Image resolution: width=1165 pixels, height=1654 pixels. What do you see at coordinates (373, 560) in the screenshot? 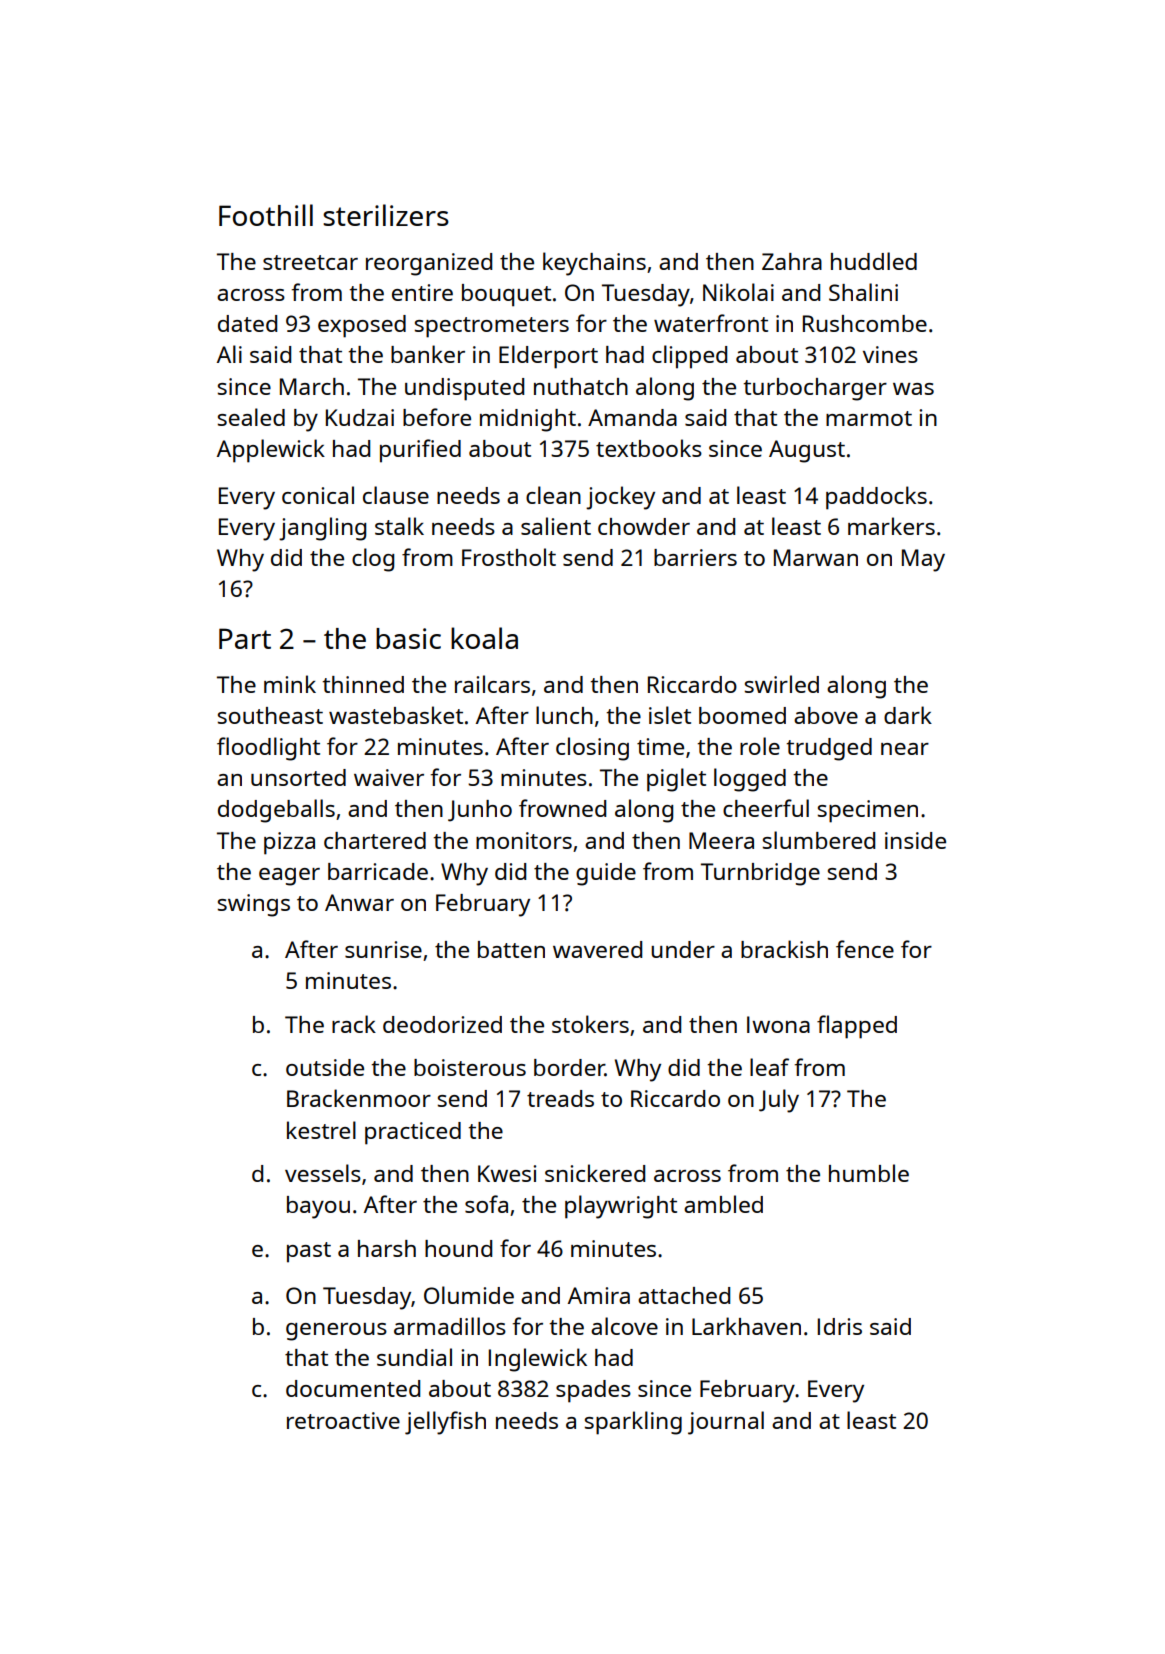
I see `clog` at bounding box center [373, 560].
